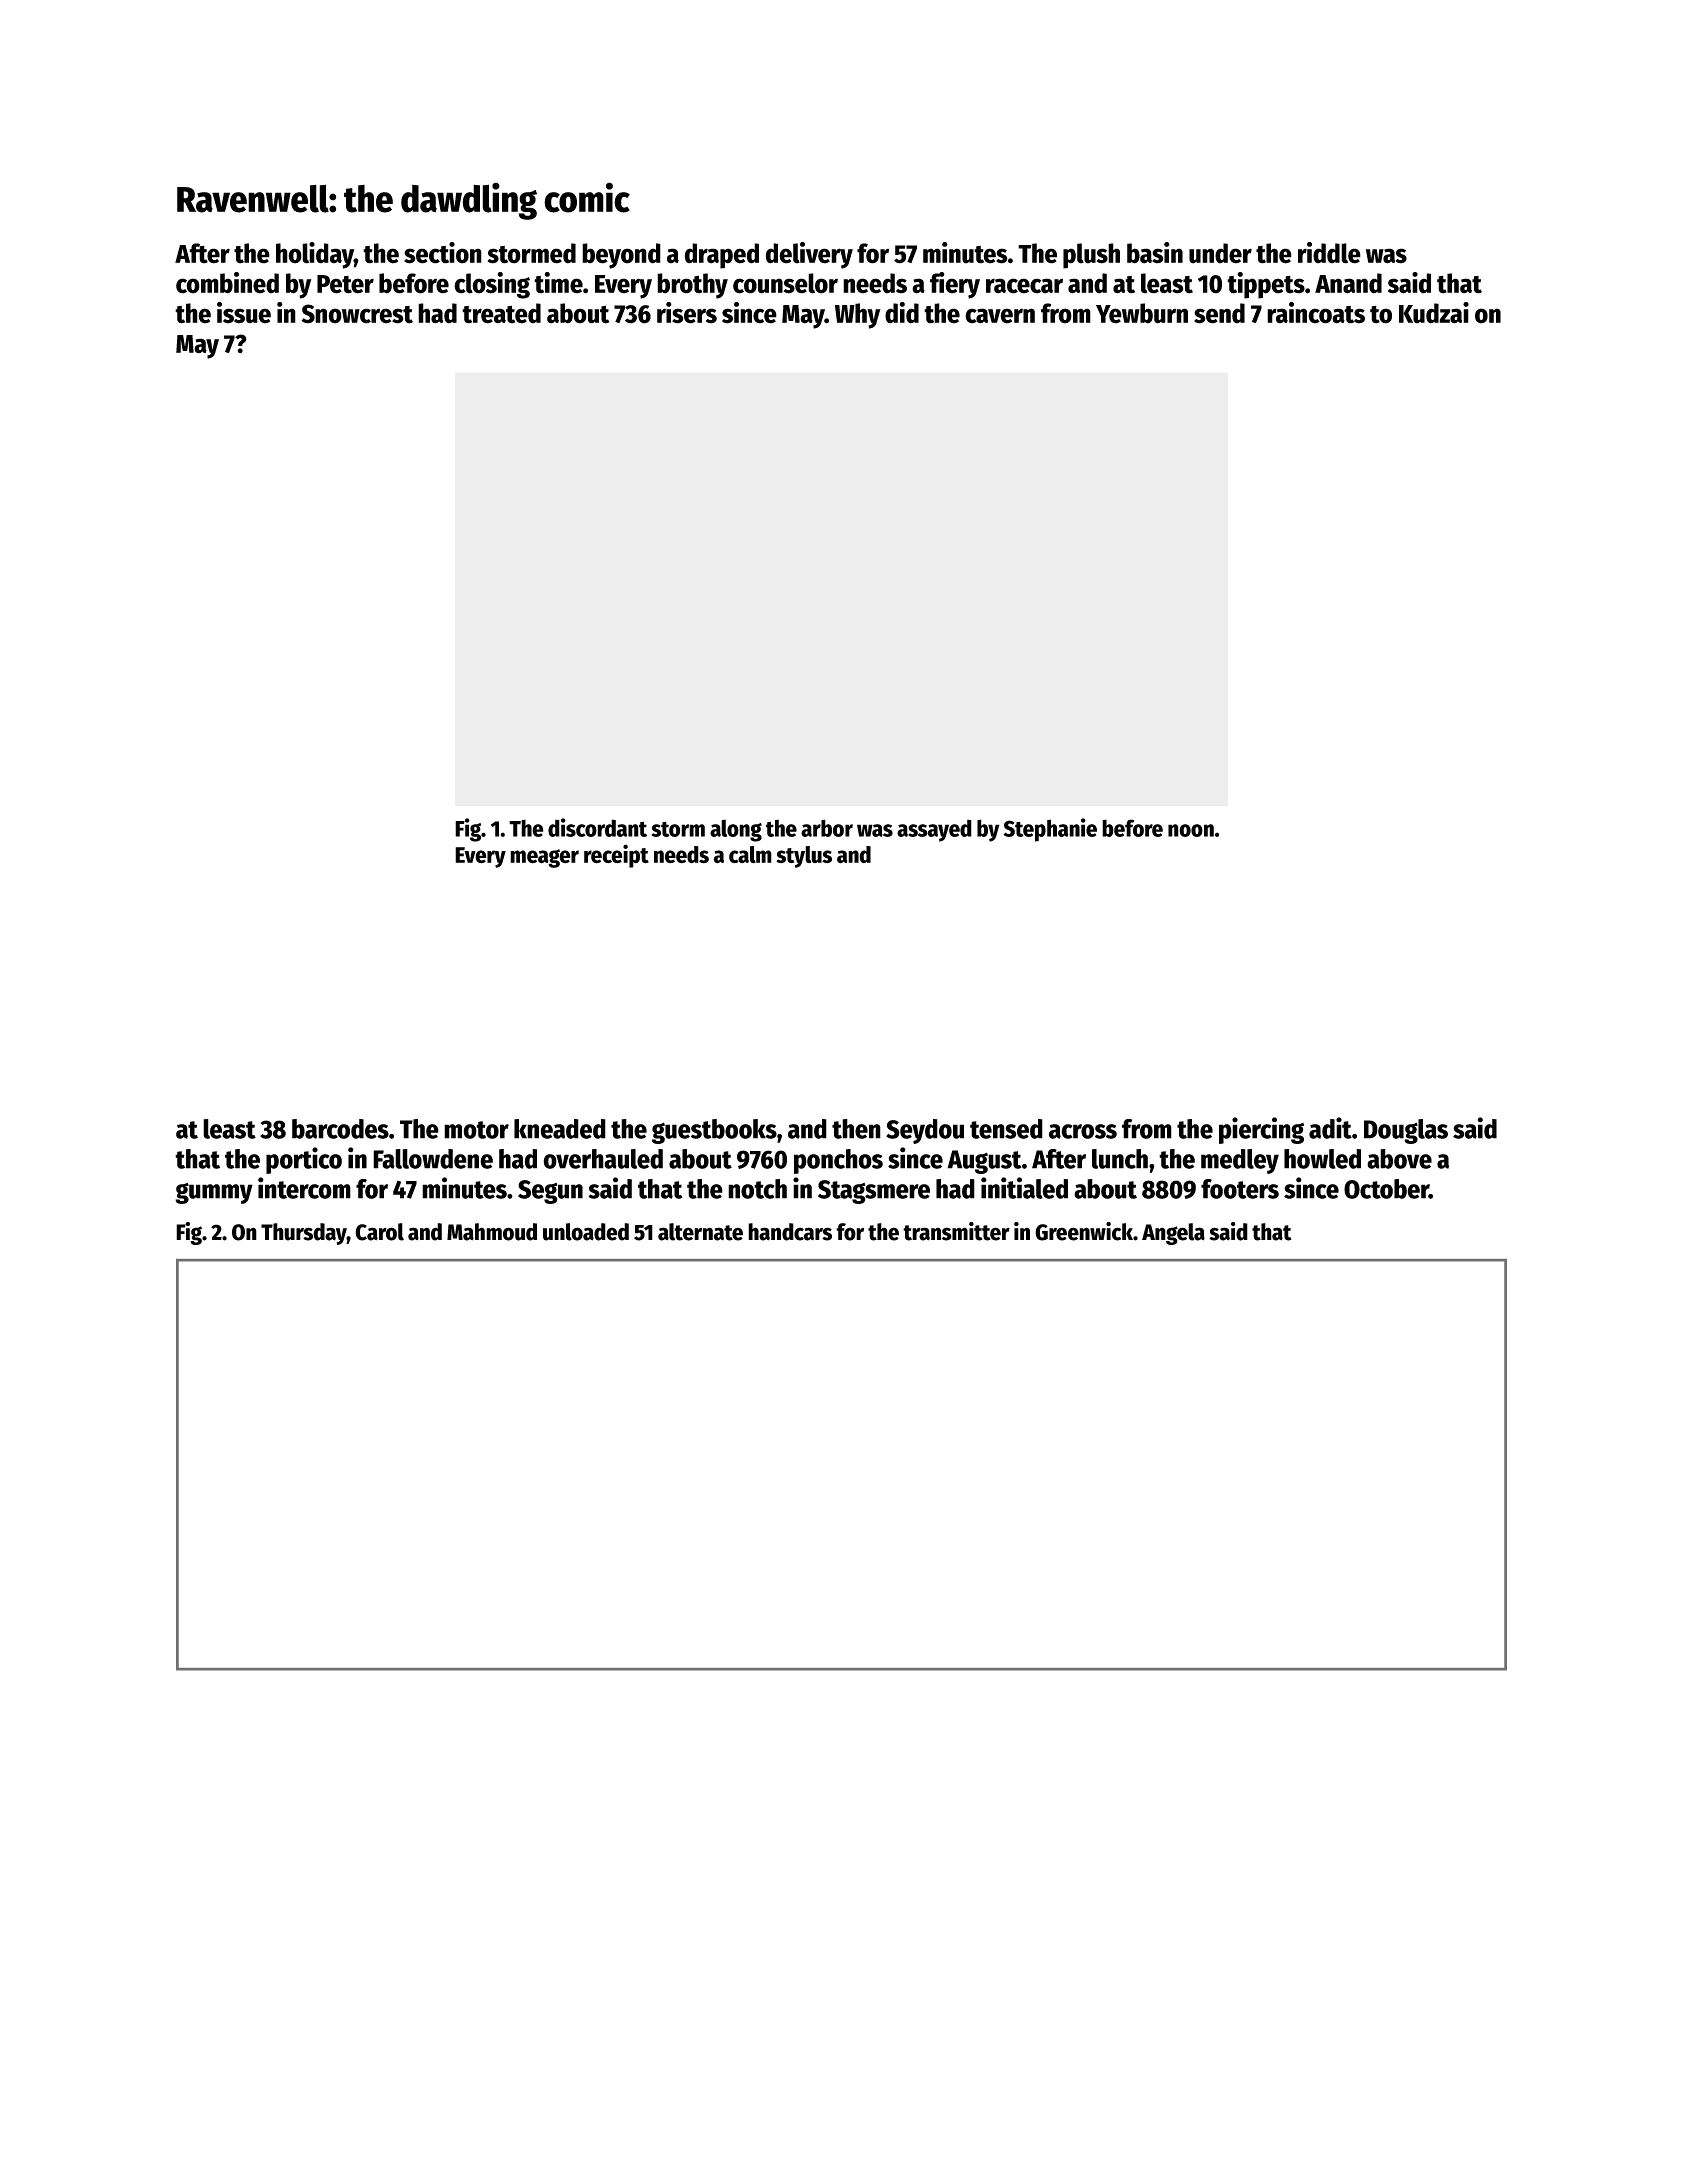 The width and height of the image is (1683, 2178). Describe the element at coordinates (1191, 830) in the image. I see `noon` at that location.
